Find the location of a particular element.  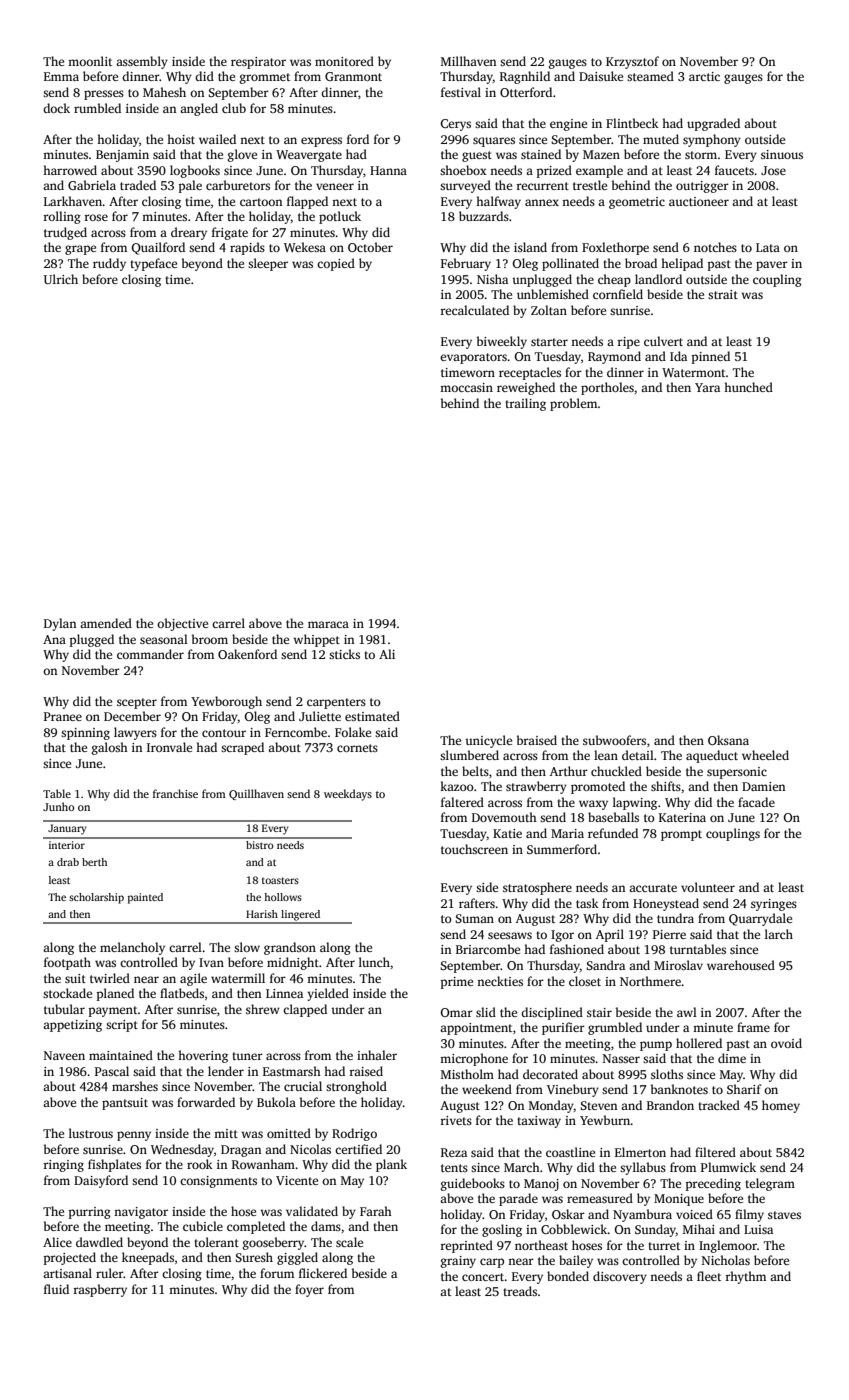

Dylan is located at coordinates (60, 624).
